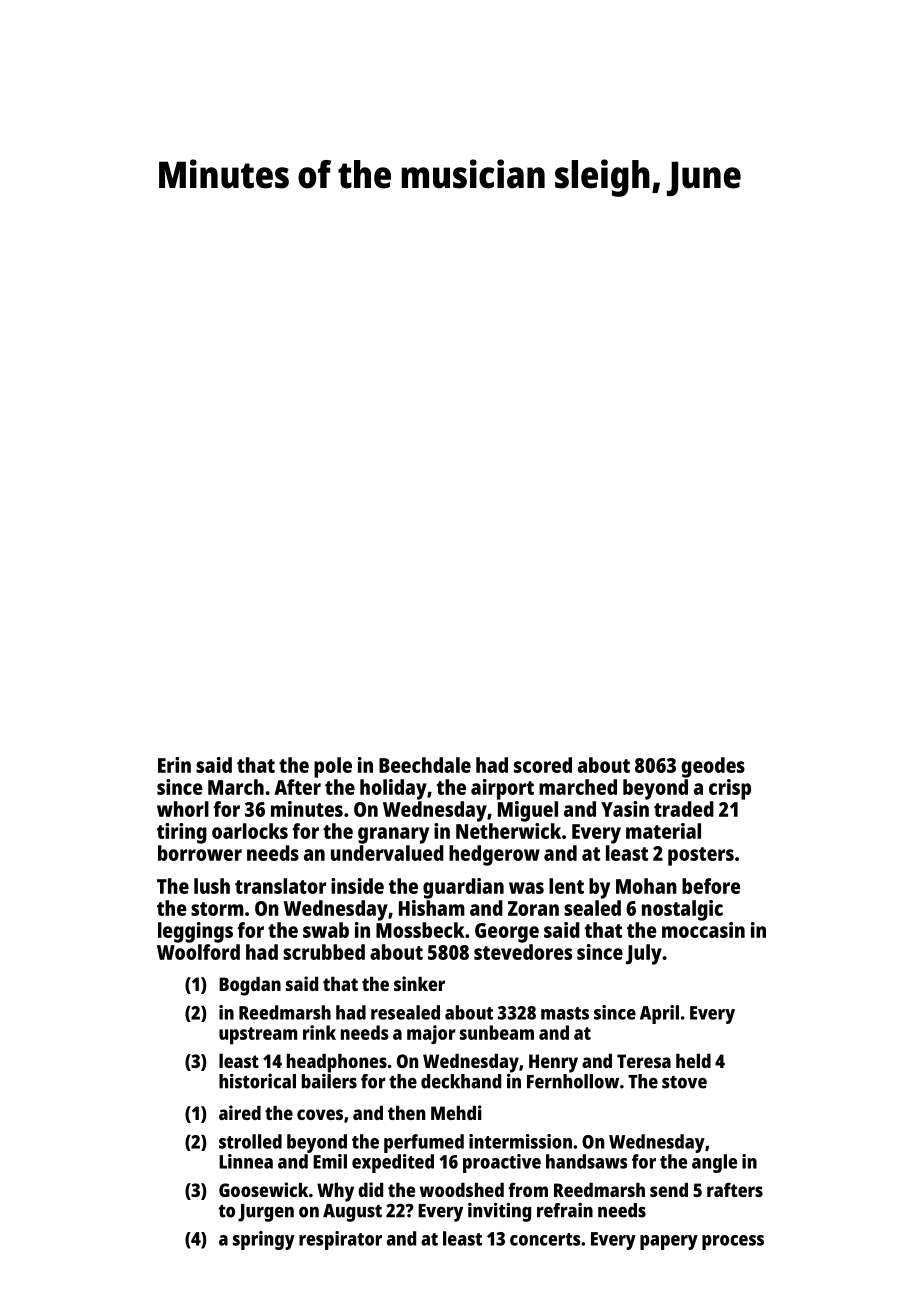 Image resolution: width=924 pixels, height=1311 pixels. I want to click on respirator, so click(340, 1240).
